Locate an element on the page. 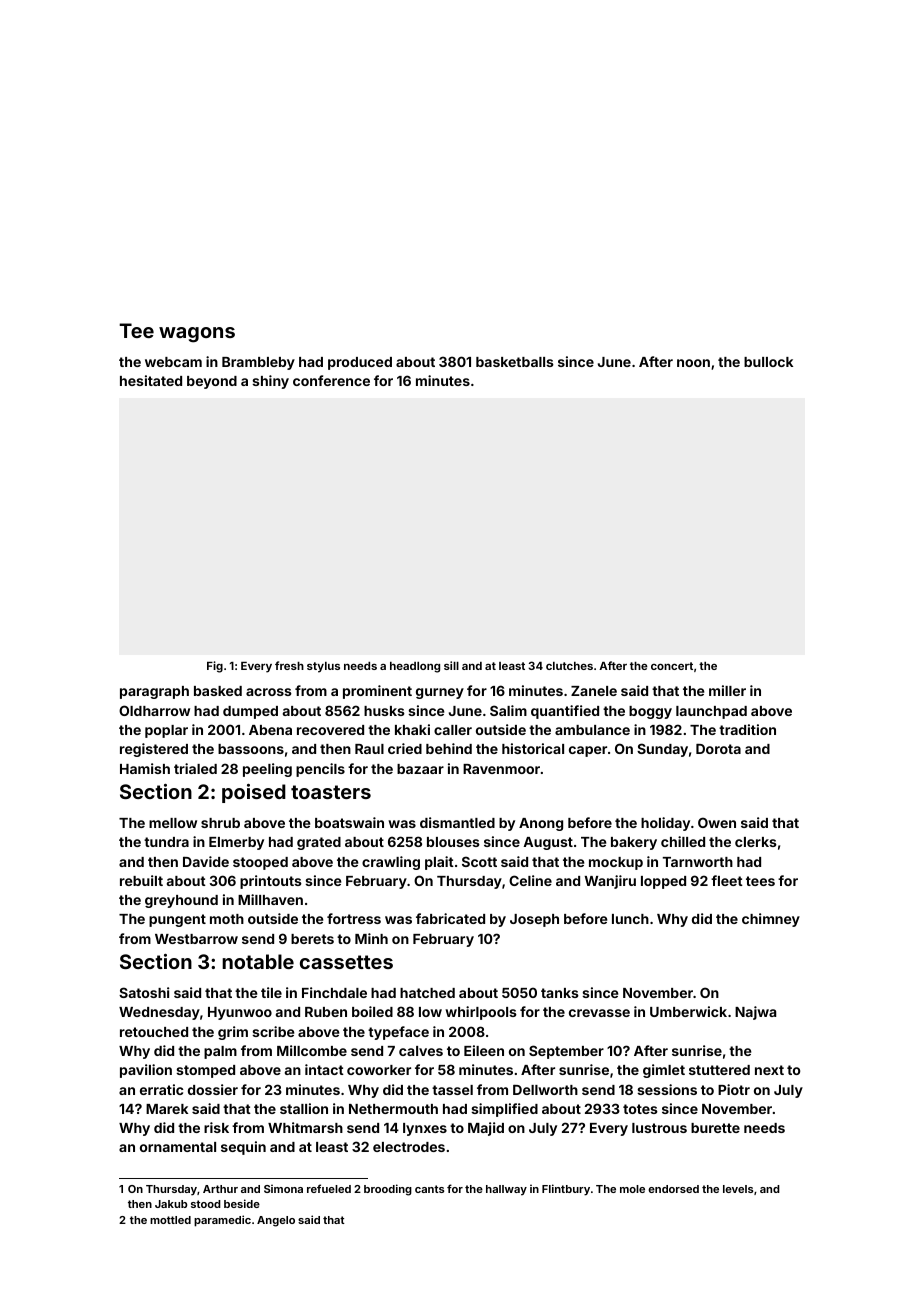  basketballs is located at coordinates (515, 362).
